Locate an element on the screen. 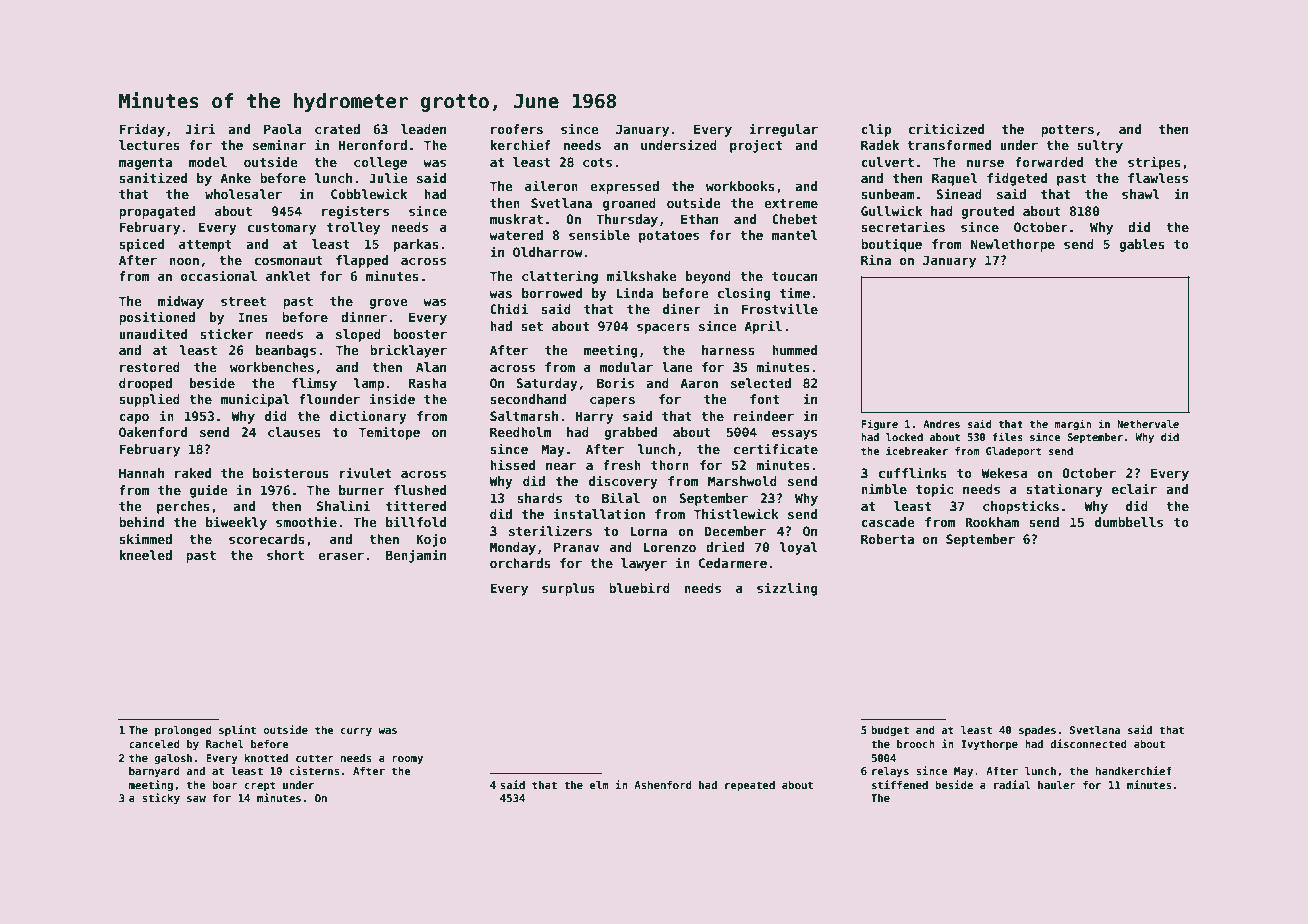 The image size is (1308, 924). grouted is located at coordinates (987, 212).
